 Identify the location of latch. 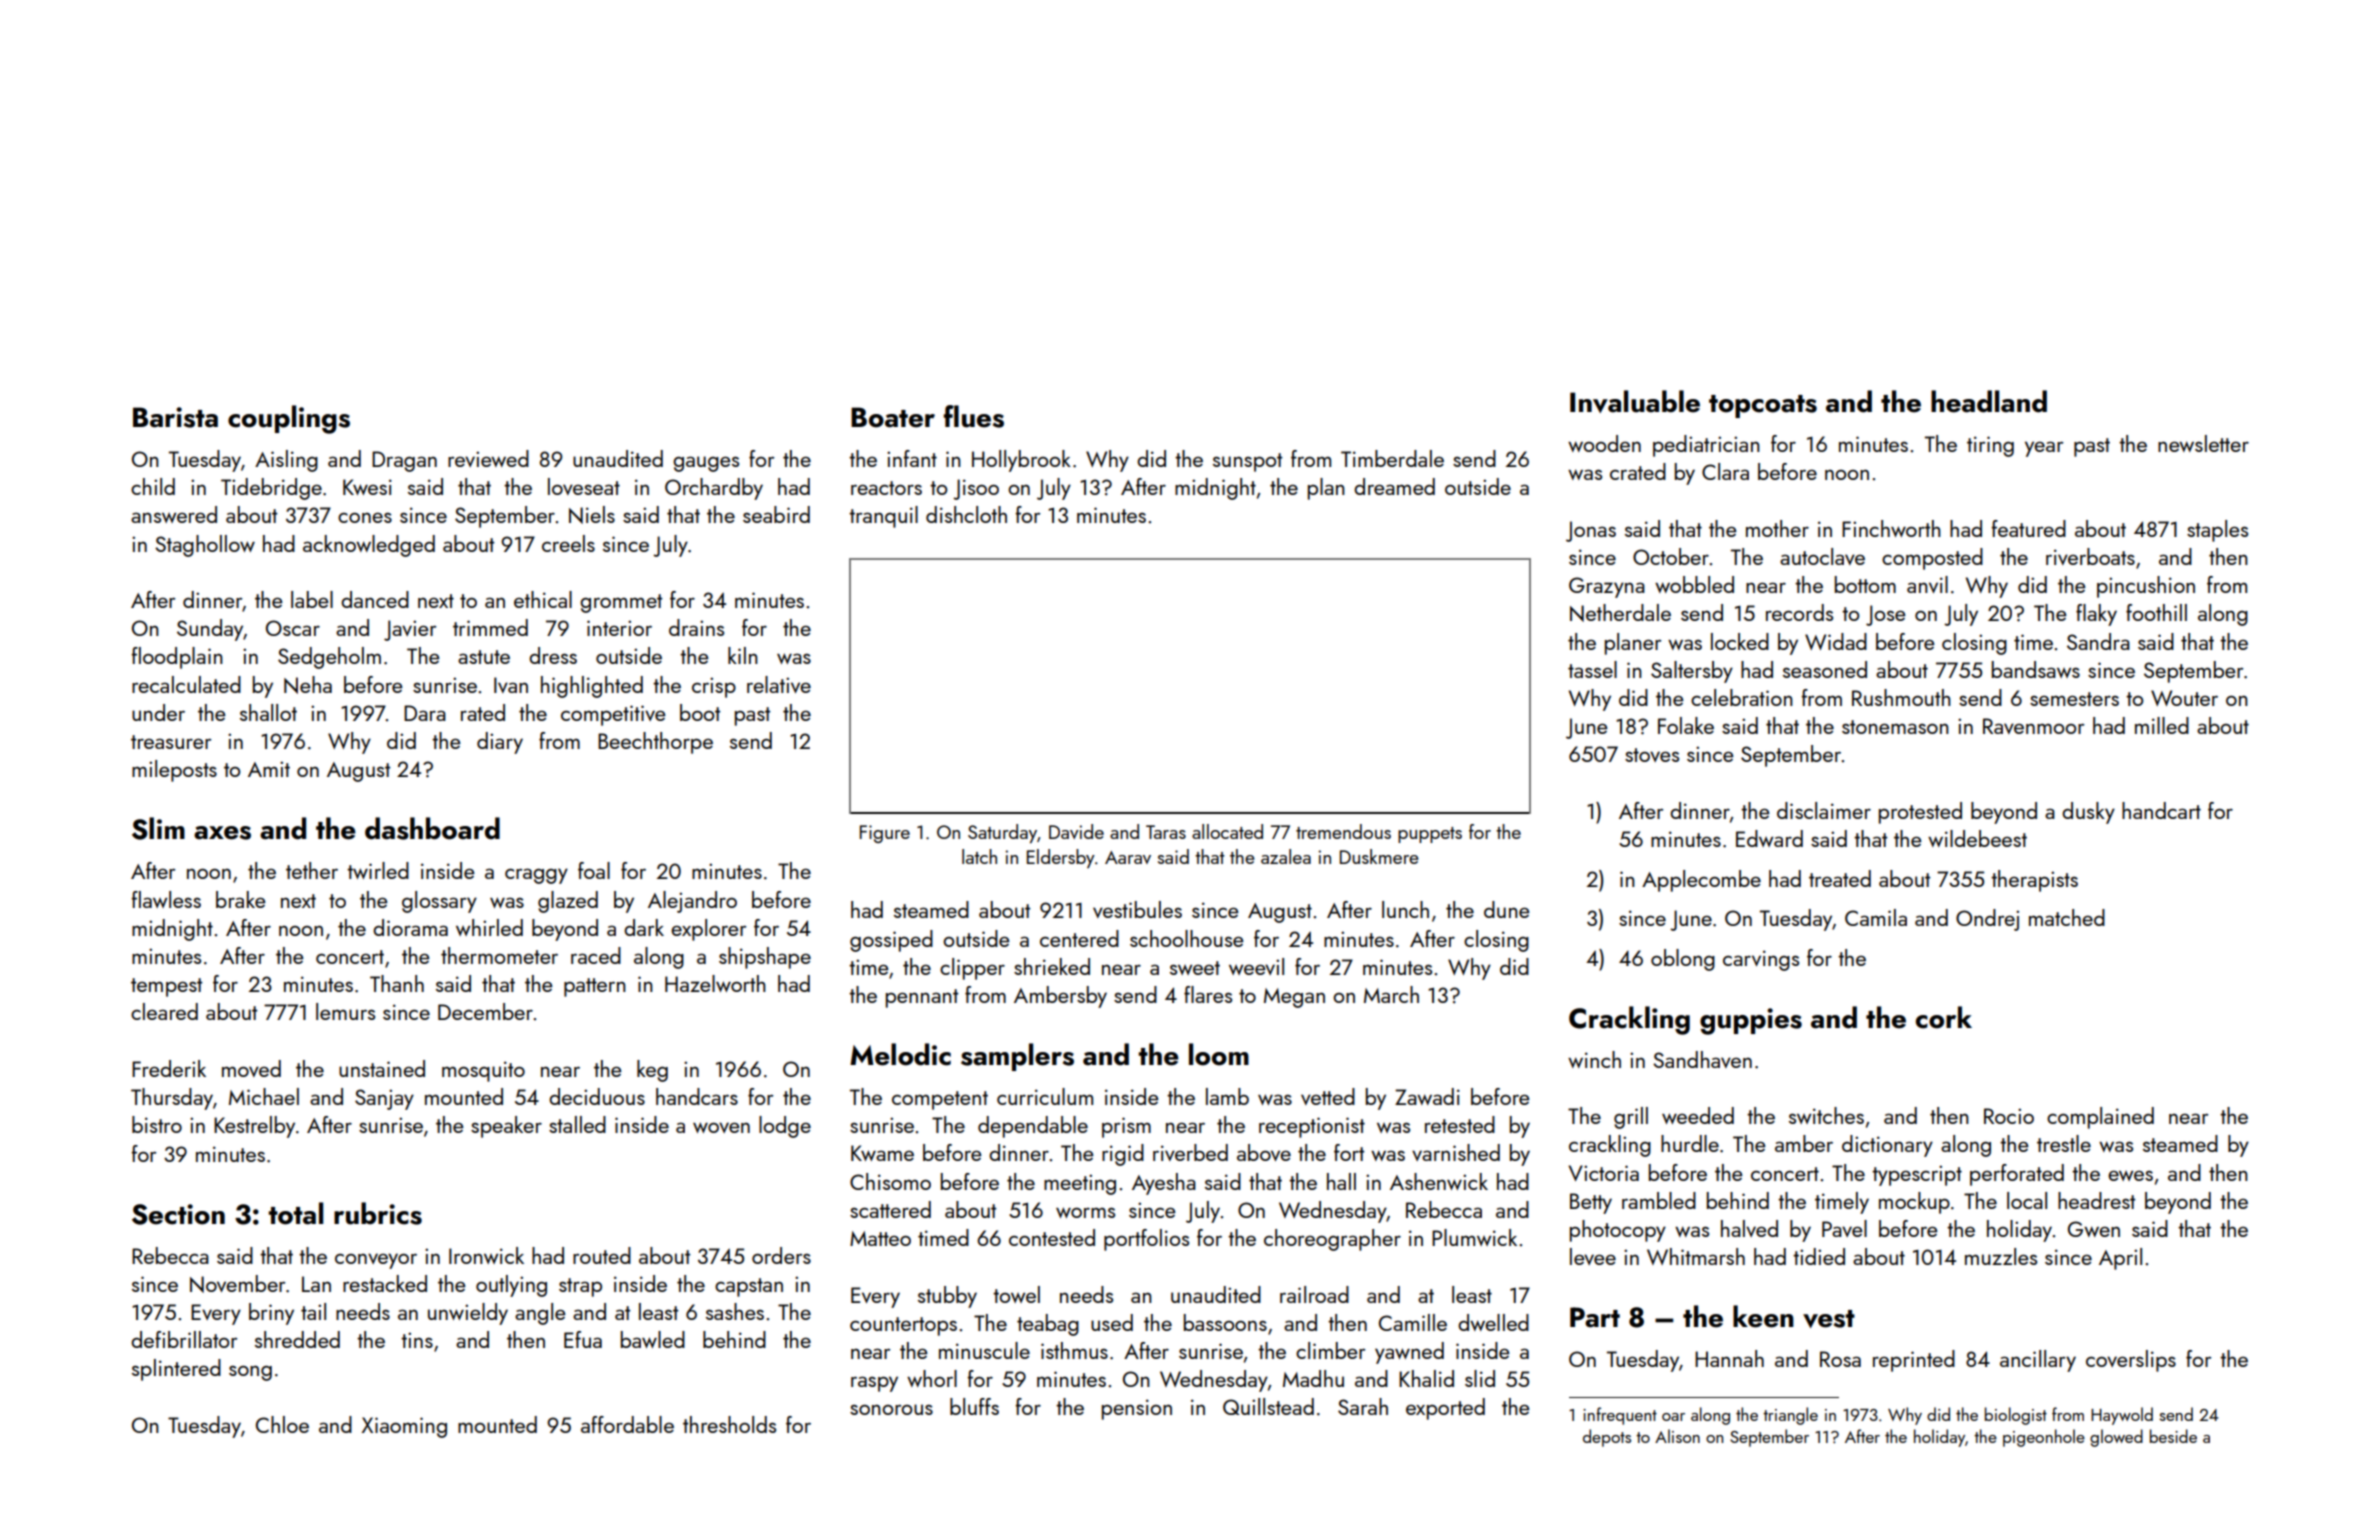
(979, 856).
